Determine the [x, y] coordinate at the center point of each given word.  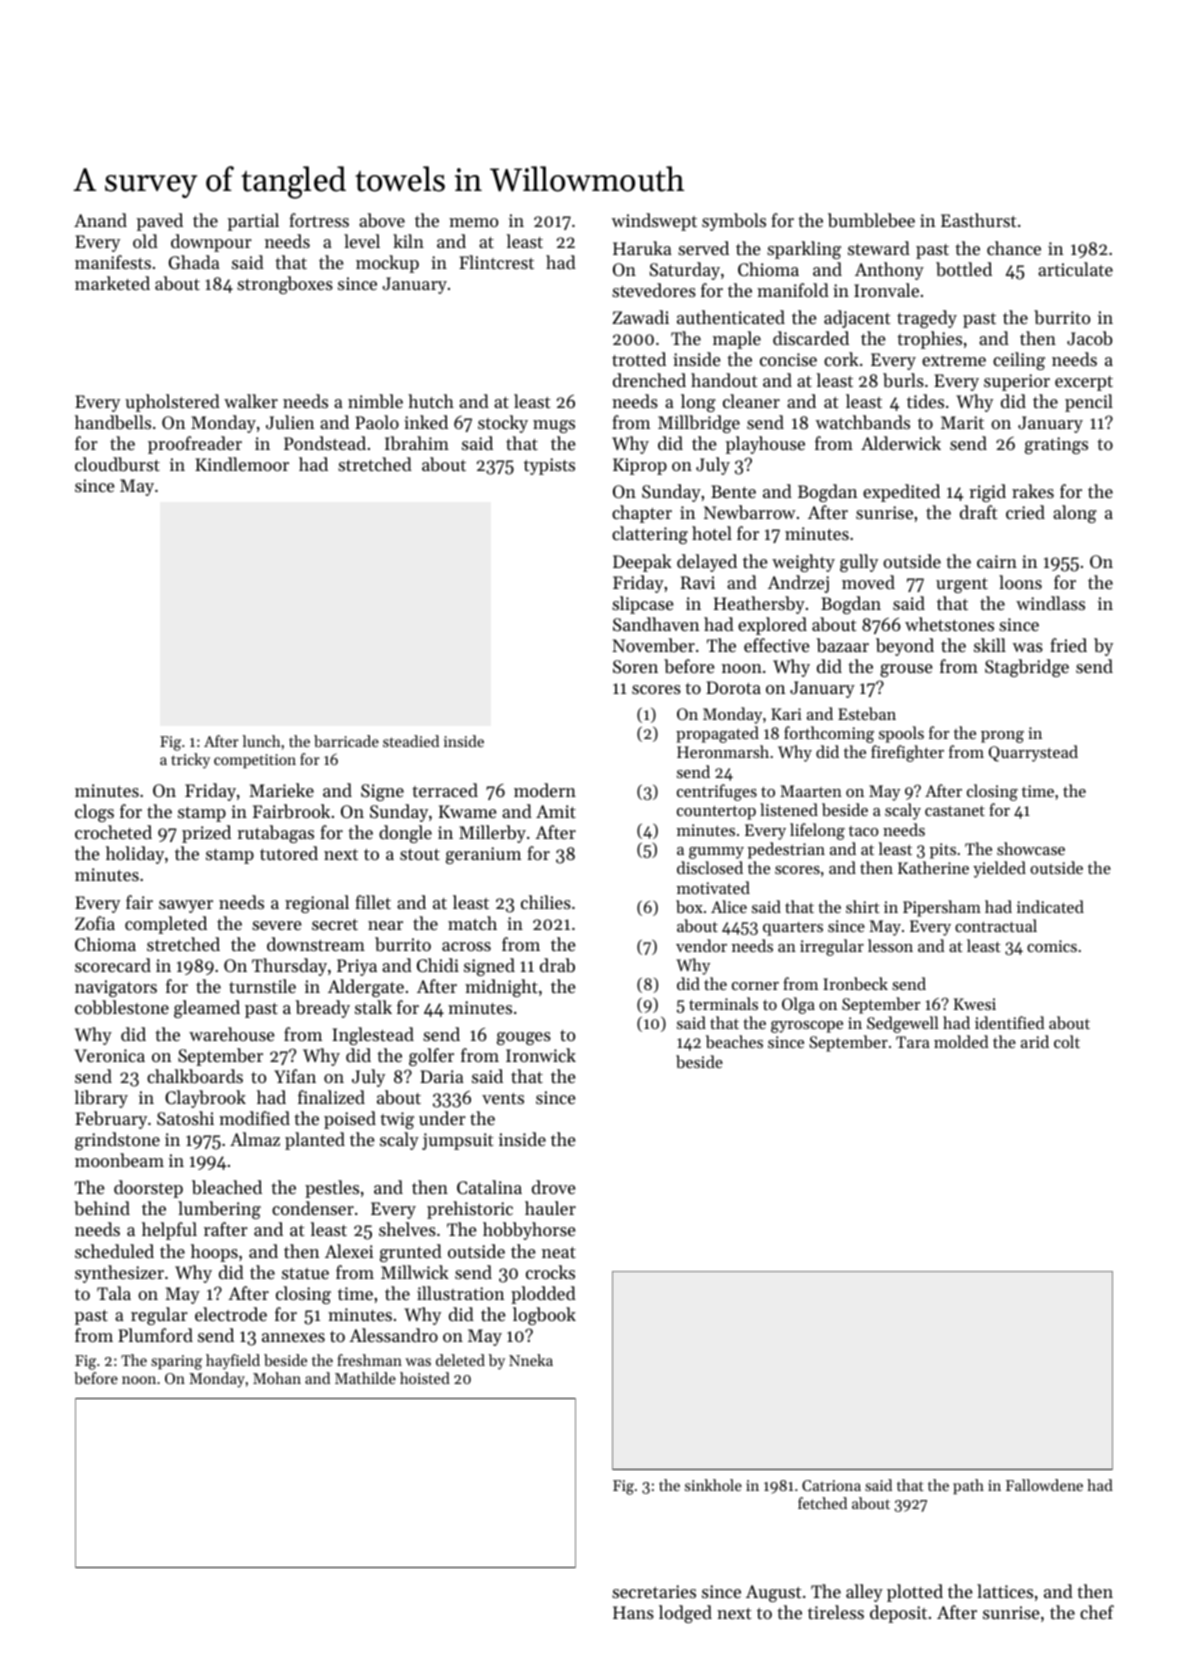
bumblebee [871, 220]
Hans [633, 1612]
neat [559, 1252]
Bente [733, 491]
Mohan [277, 1378]
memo [473, 222]
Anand [100, 220]
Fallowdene [1044, 1485]
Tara [913, 1042]
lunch [261, 741]
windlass [1050, 603]
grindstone [117, 1141]
